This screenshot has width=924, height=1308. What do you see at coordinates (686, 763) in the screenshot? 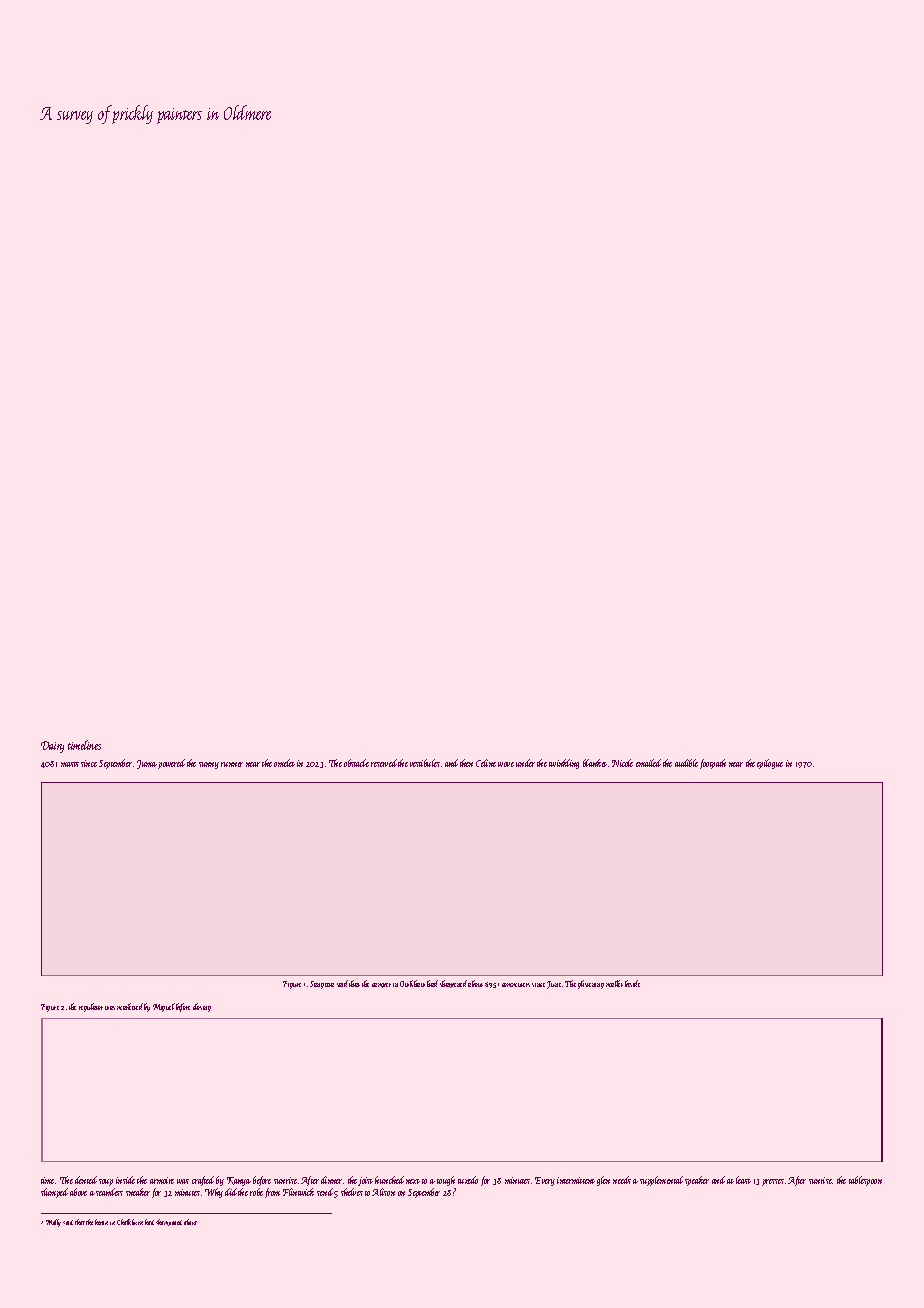
I see `audible` at bounding box center [686, 763].
